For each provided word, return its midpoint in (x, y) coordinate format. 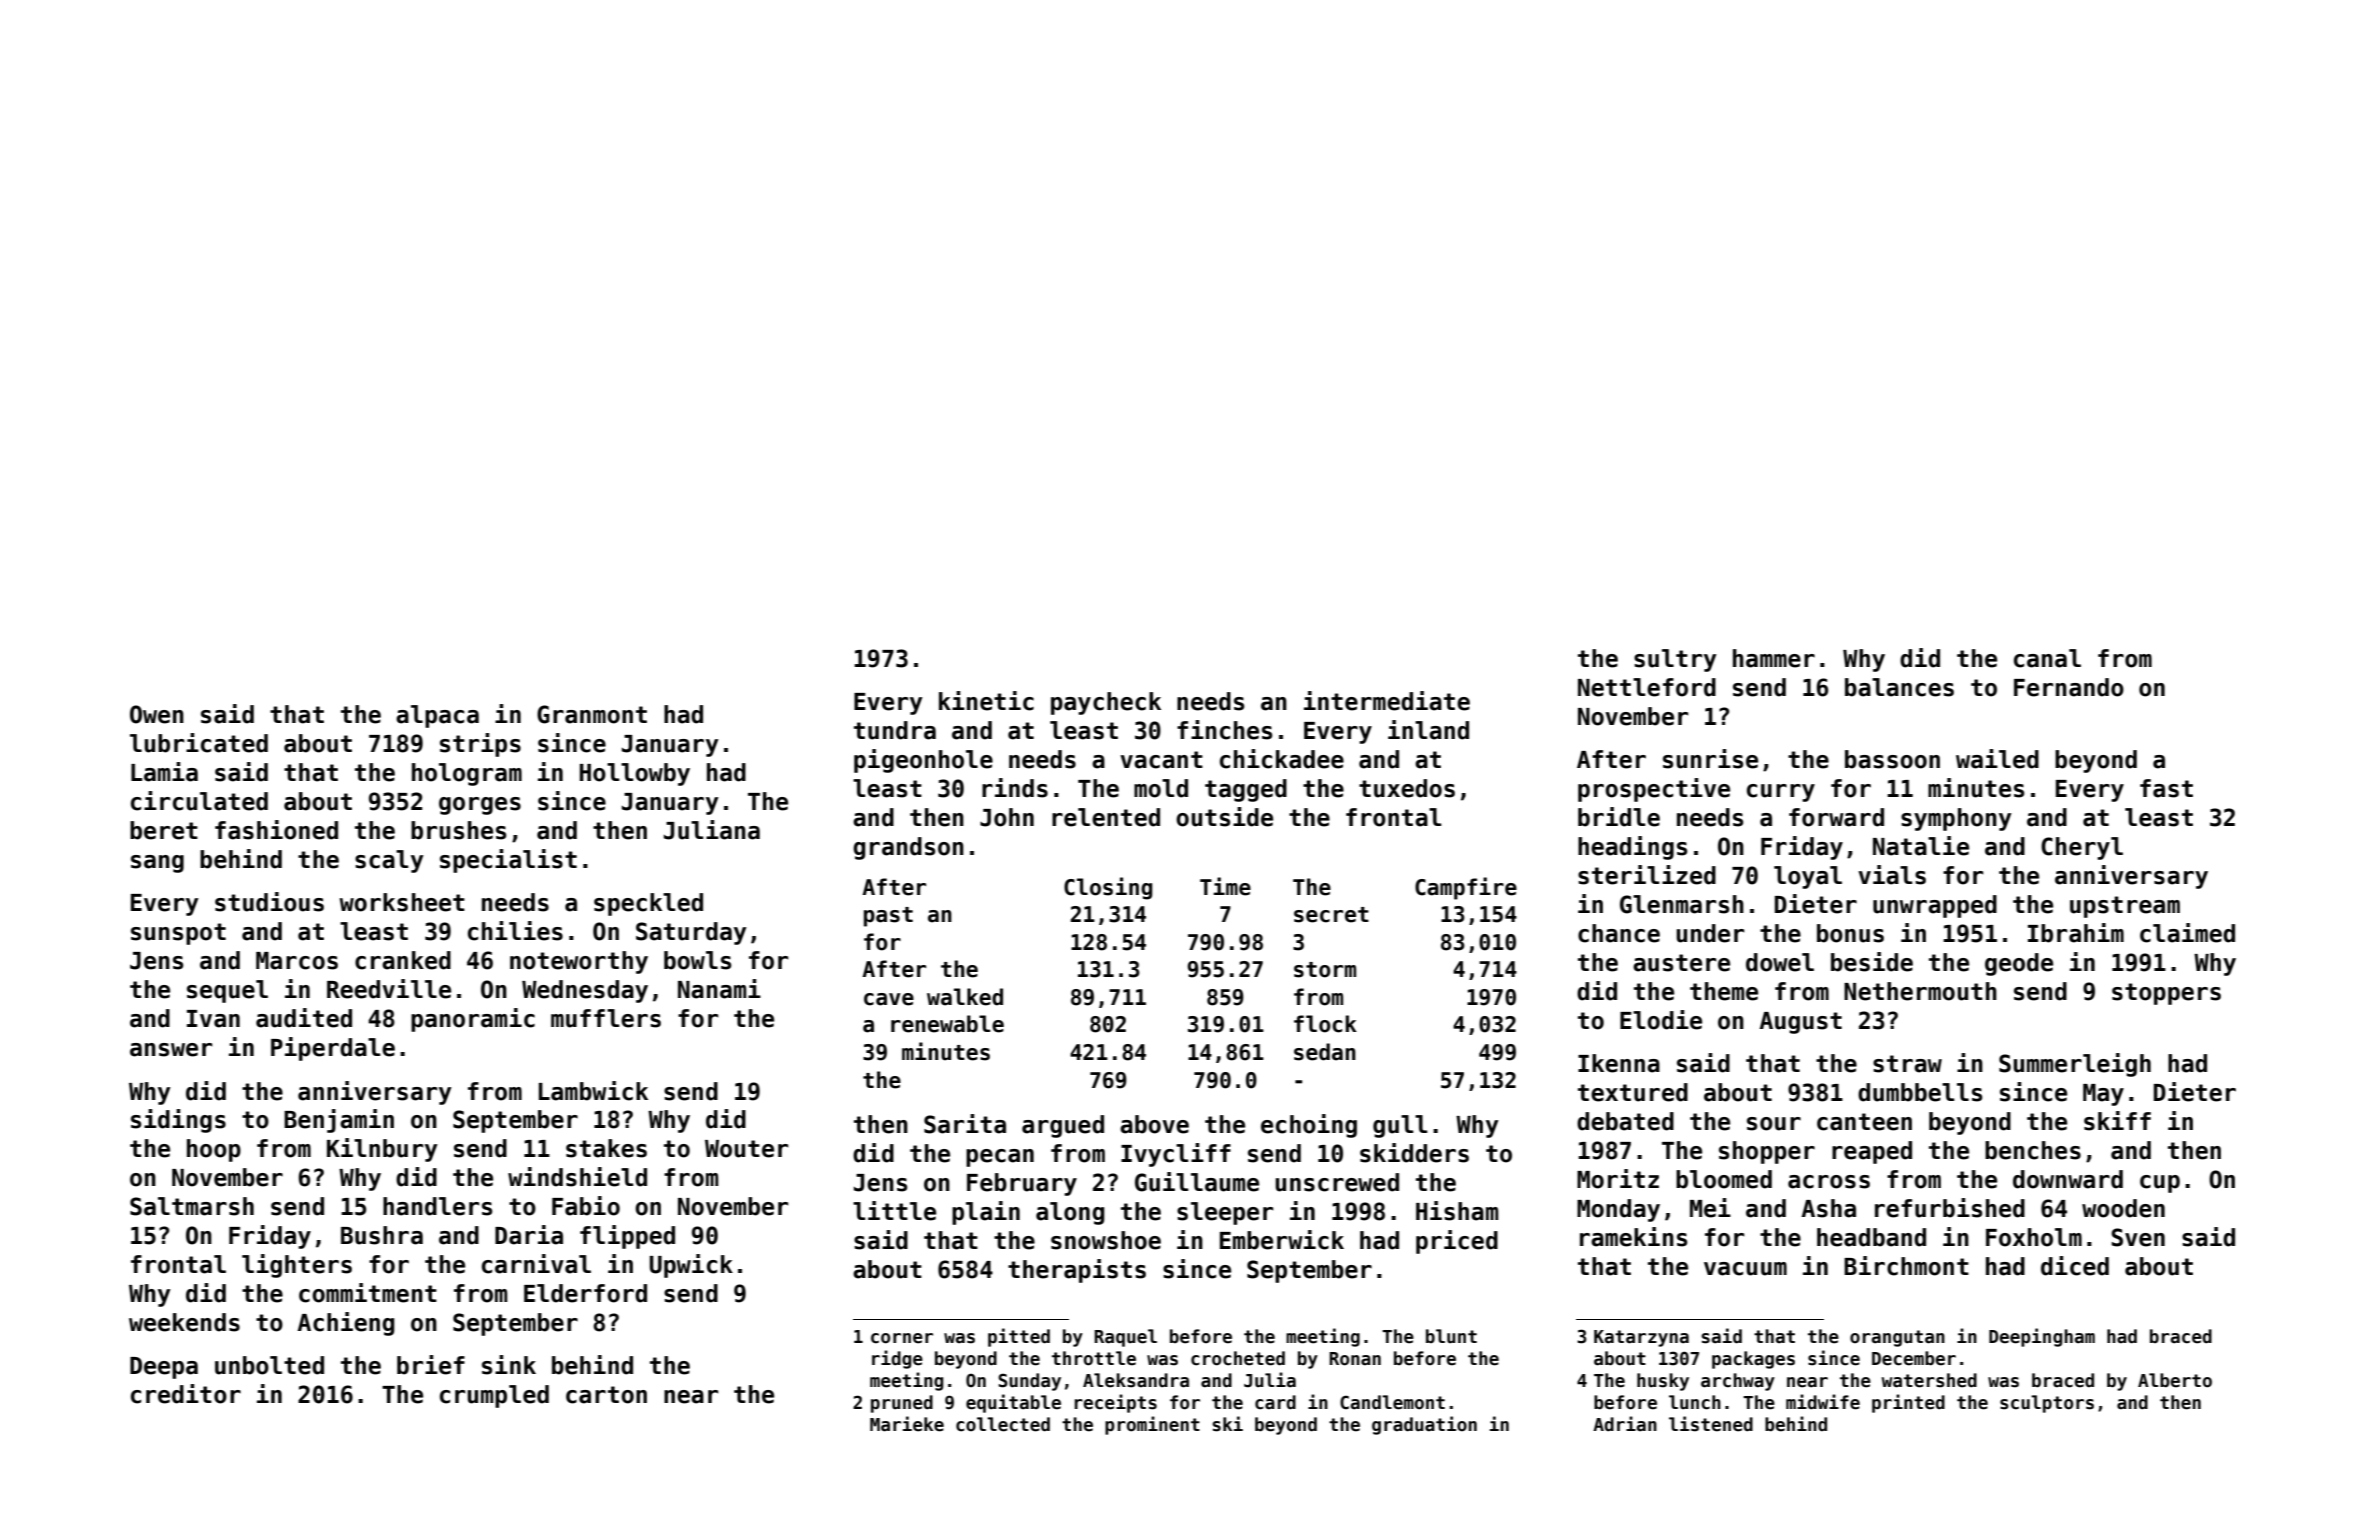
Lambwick (593, 1091)
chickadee (1282, 759)
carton (606, 1395)
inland (1428, 730)
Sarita (965, 1124)
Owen (157, 714)
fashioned (276, 830)
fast (2166, 788)
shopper (1767, 1152)
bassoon (1892, 759)
